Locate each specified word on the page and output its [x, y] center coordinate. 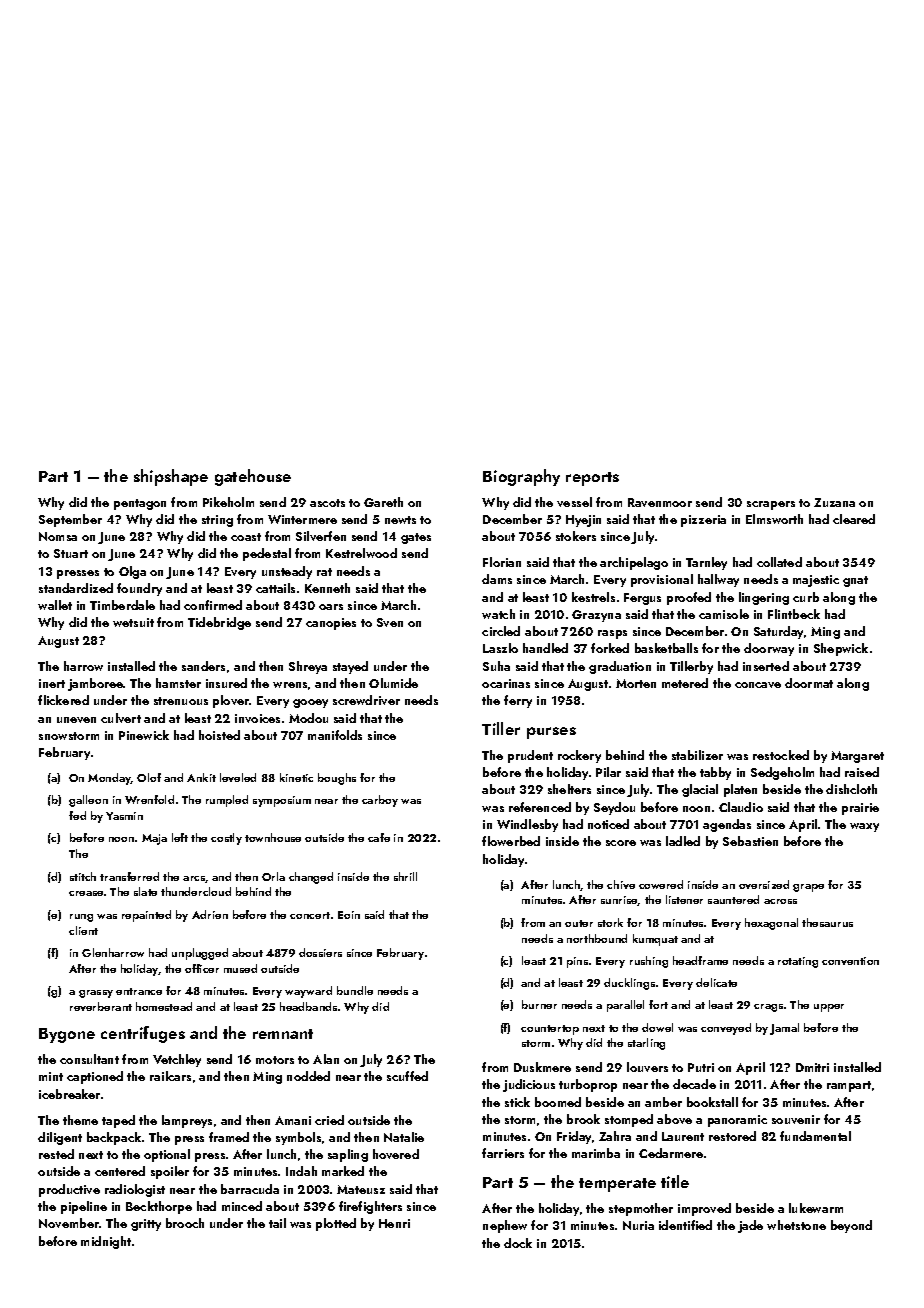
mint [51, 1076]
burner [539, 1004]
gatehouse [253, 477]
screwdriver [366, 700]
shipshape [171, 477]
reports [592, 479]
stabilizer [697, 755]
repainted [146, 916]
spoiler [170, 1172]
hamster [178, 683]
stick [517, 1102]
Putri [701, 1067]
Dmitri [812, 1067]
